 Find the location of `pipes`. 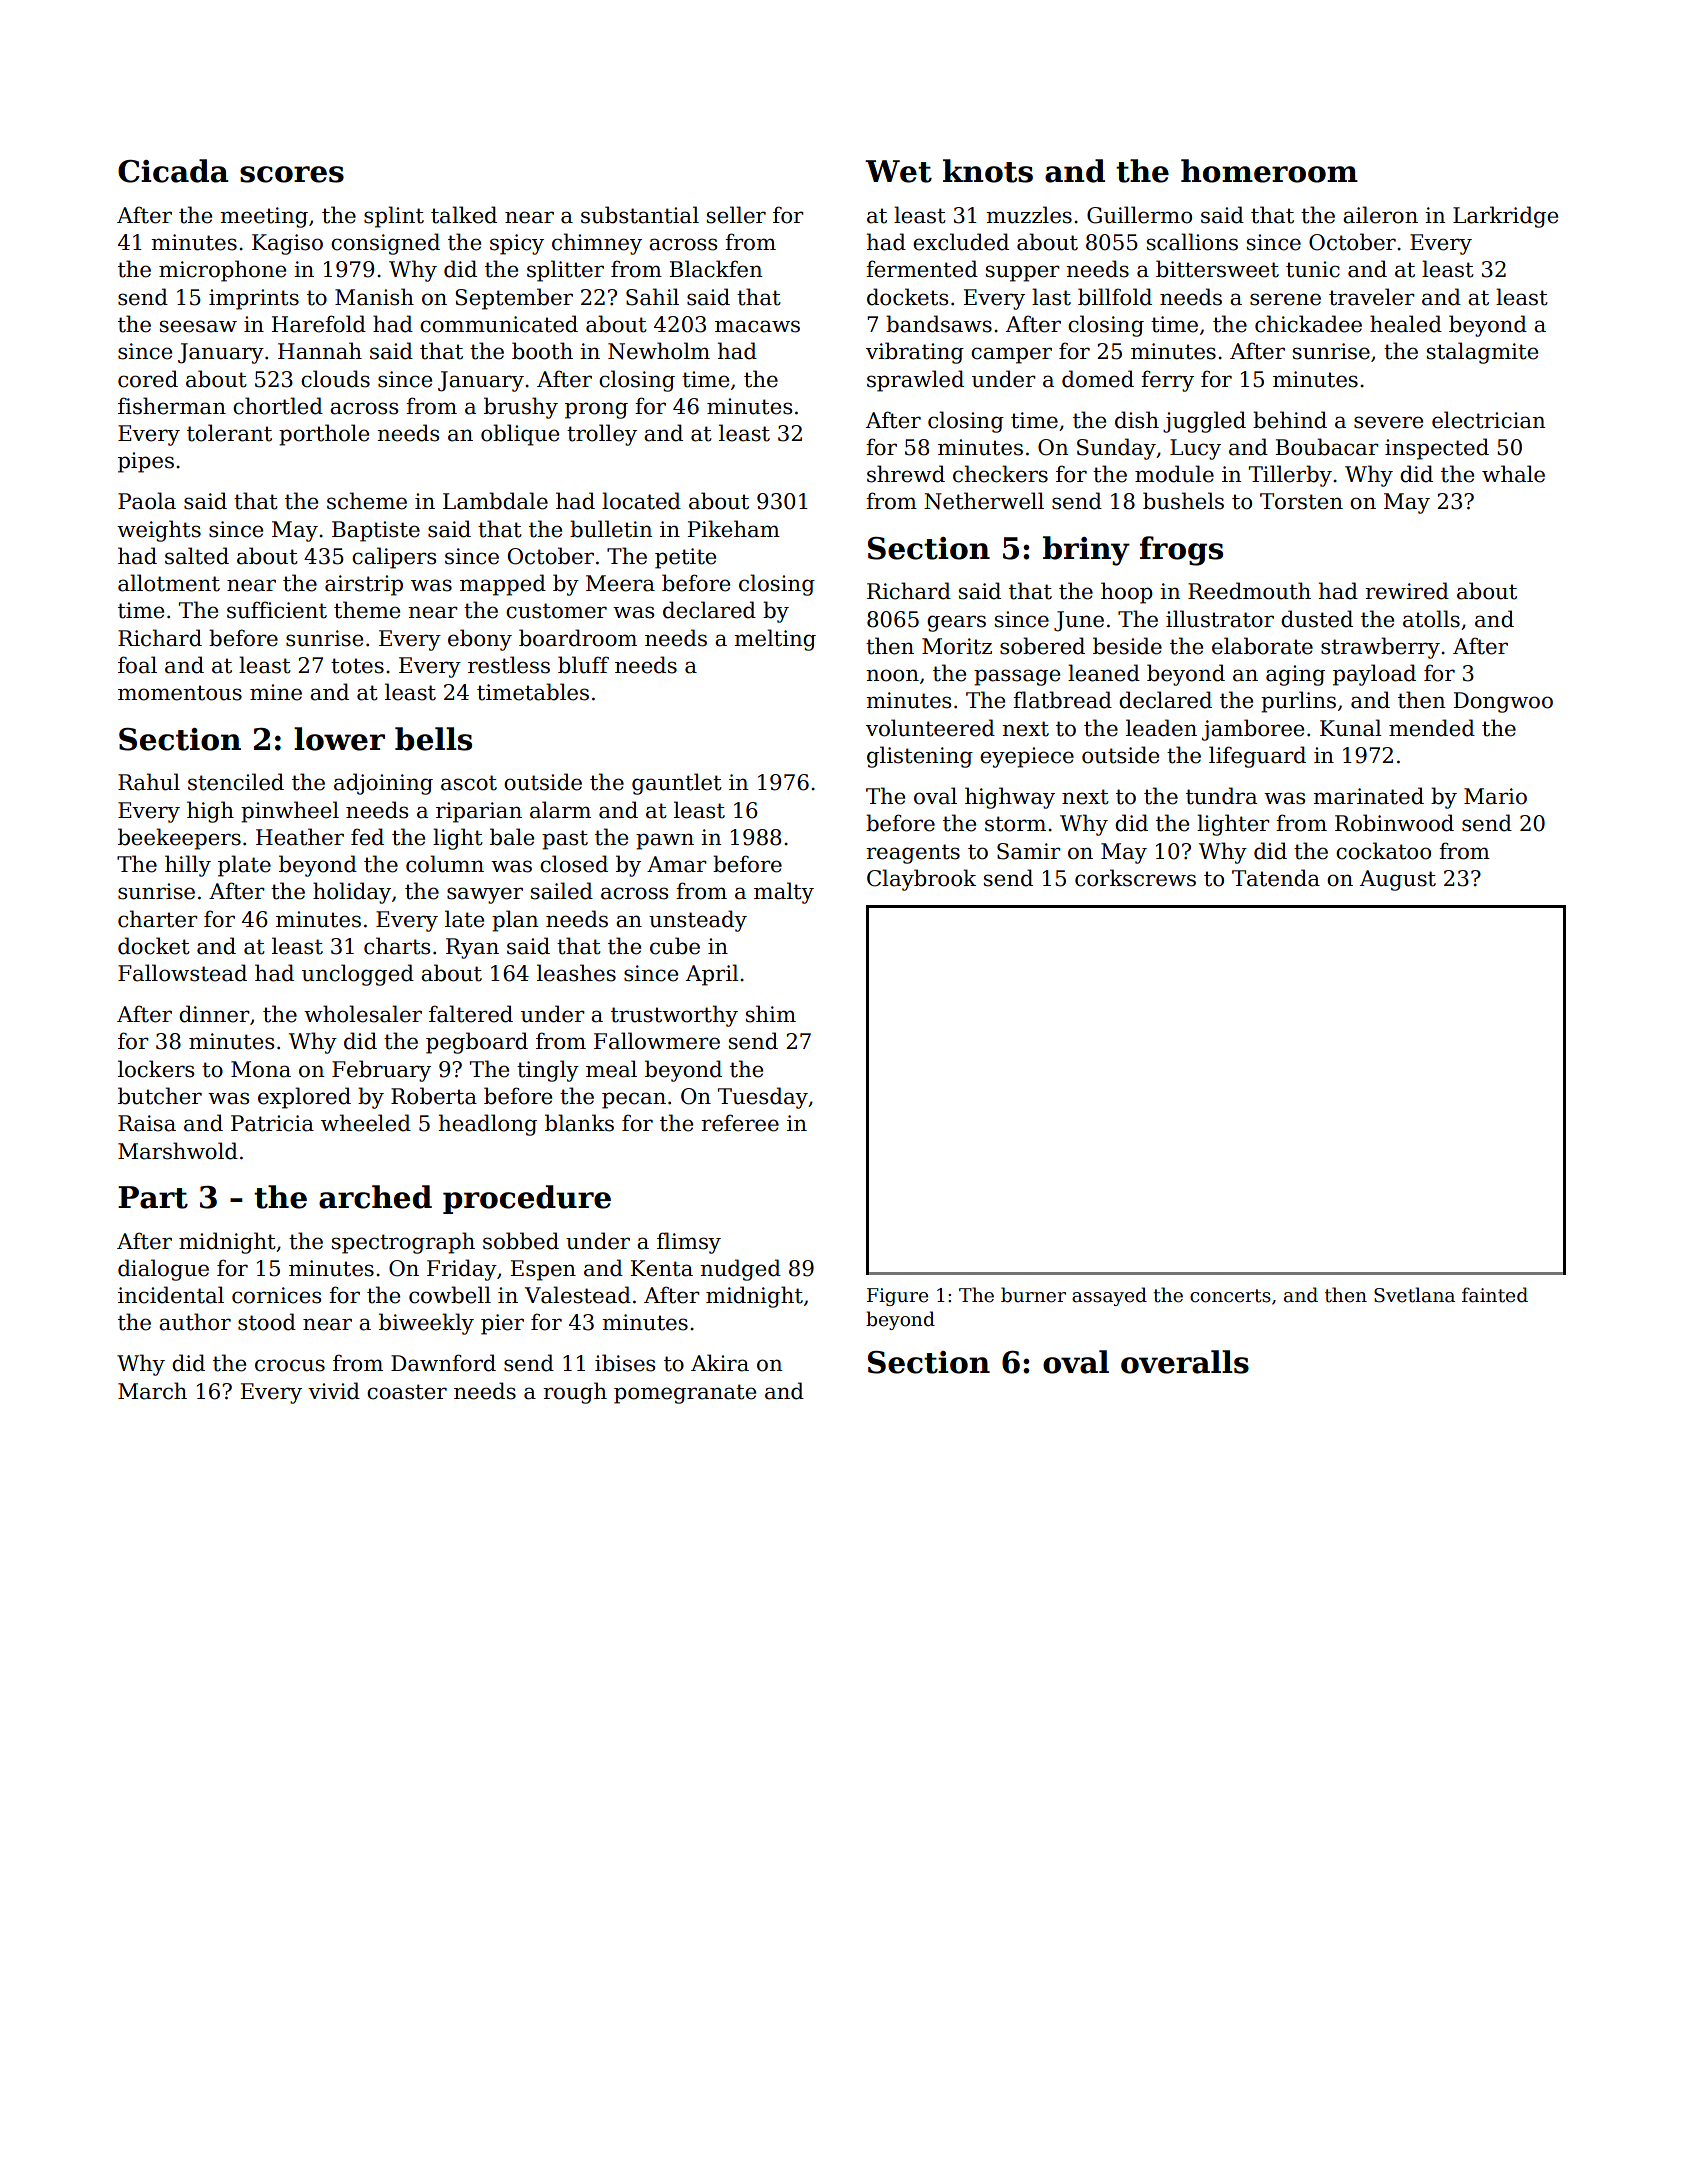

pipes is located at coordinates (146, 462).
